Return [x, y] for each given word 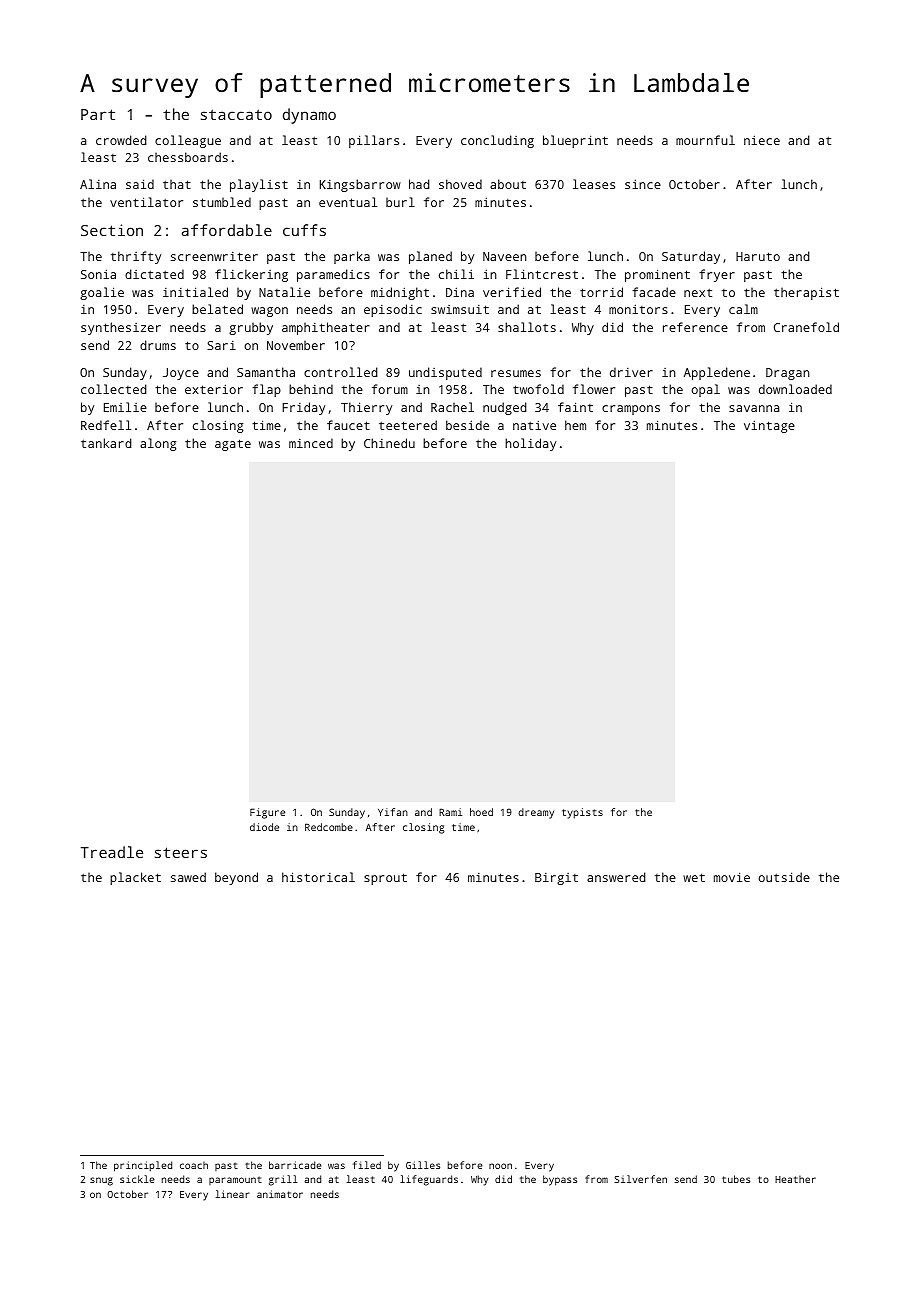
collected [114, 389]
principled [143, 1166]
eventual [348, 202]
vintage [769, 426]
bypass [560, 1180]
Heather [795, 1179]
